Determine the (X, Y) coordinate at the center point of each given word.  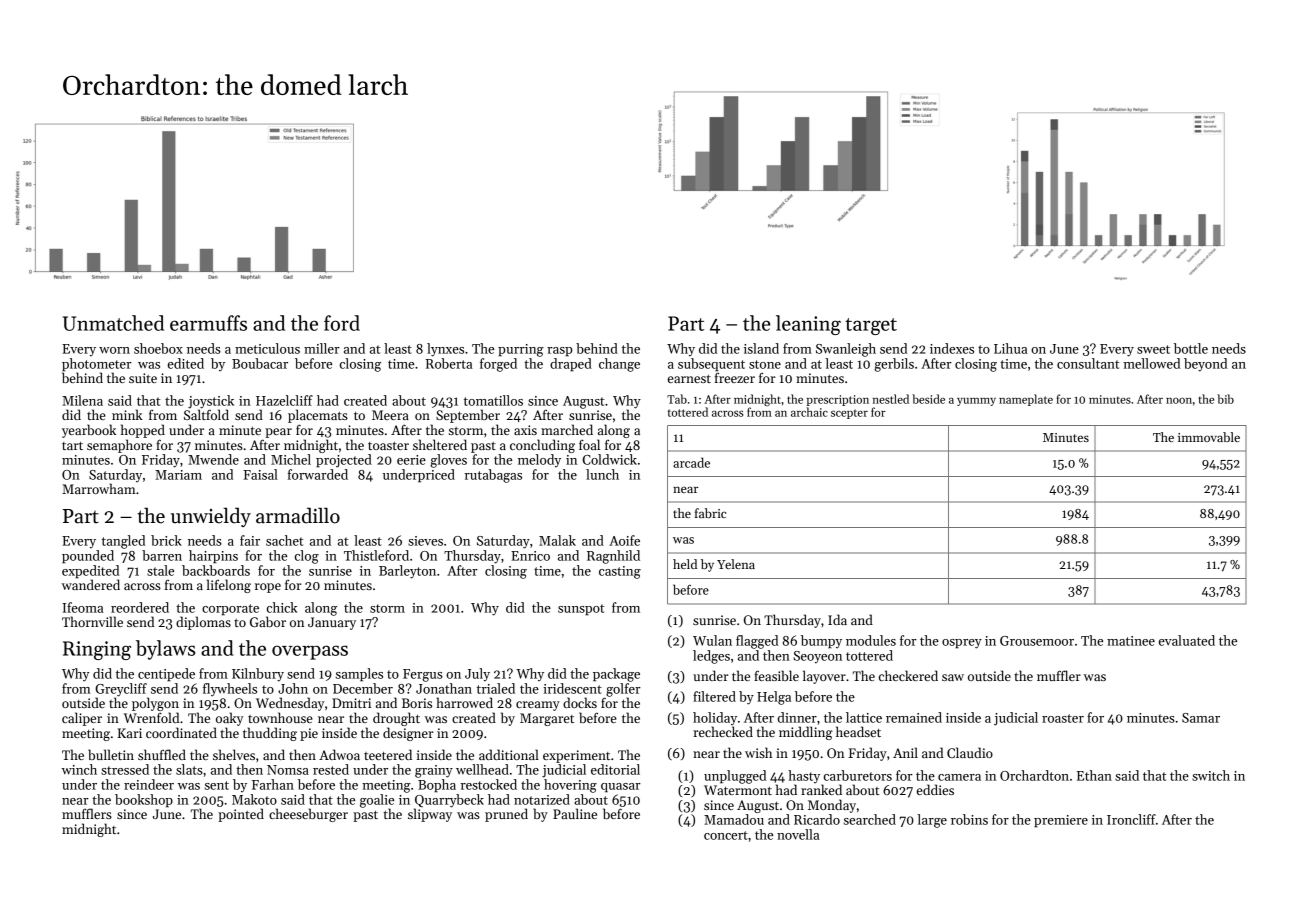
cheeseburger (308, 815)
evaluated (1187, 640)
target (871, 326)
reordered (140, 607)
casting (620, 572)
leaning (808, 325)
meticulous (267, 348)
